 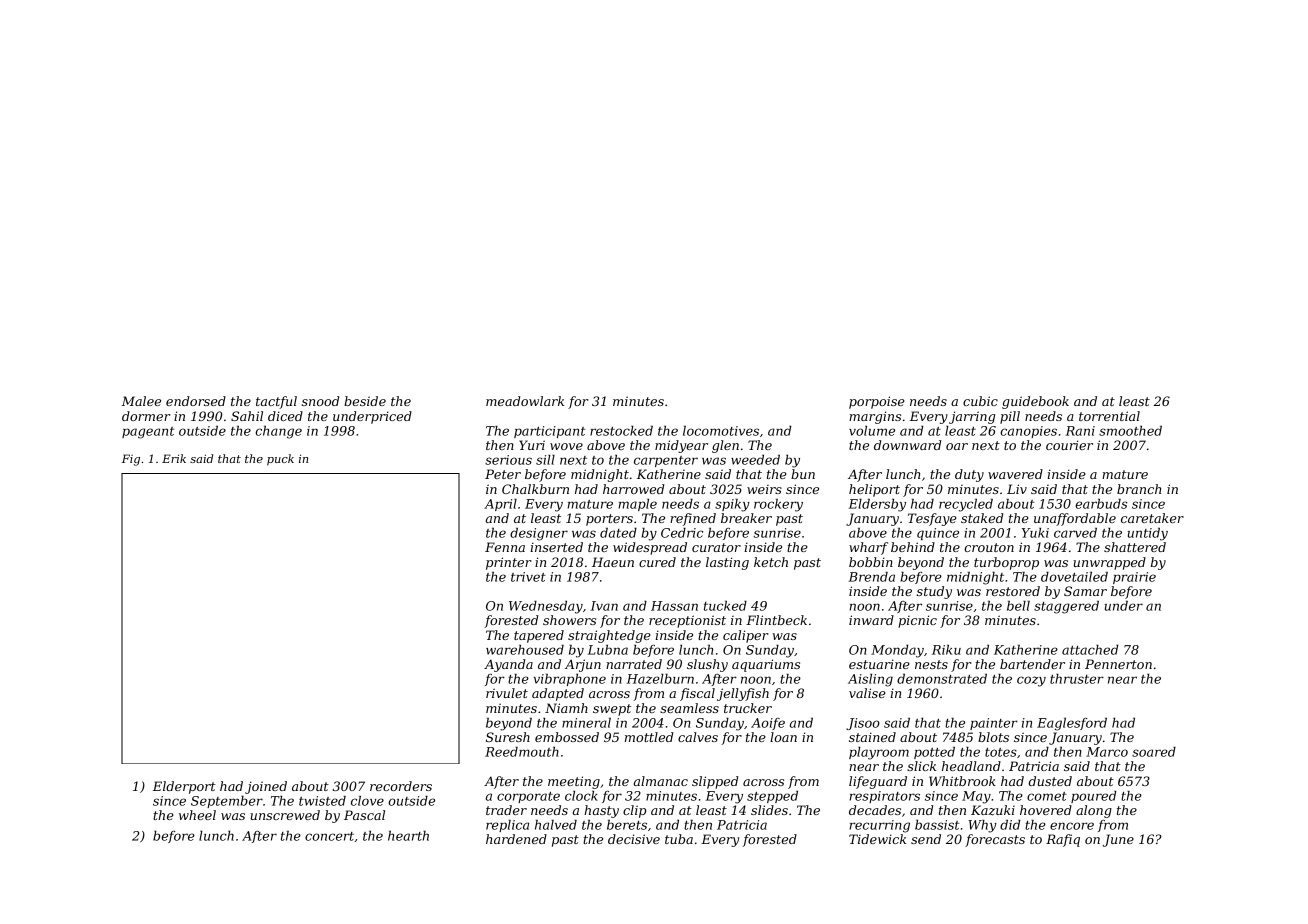 I want to click on cozy, so click(x=1031, y=681).
